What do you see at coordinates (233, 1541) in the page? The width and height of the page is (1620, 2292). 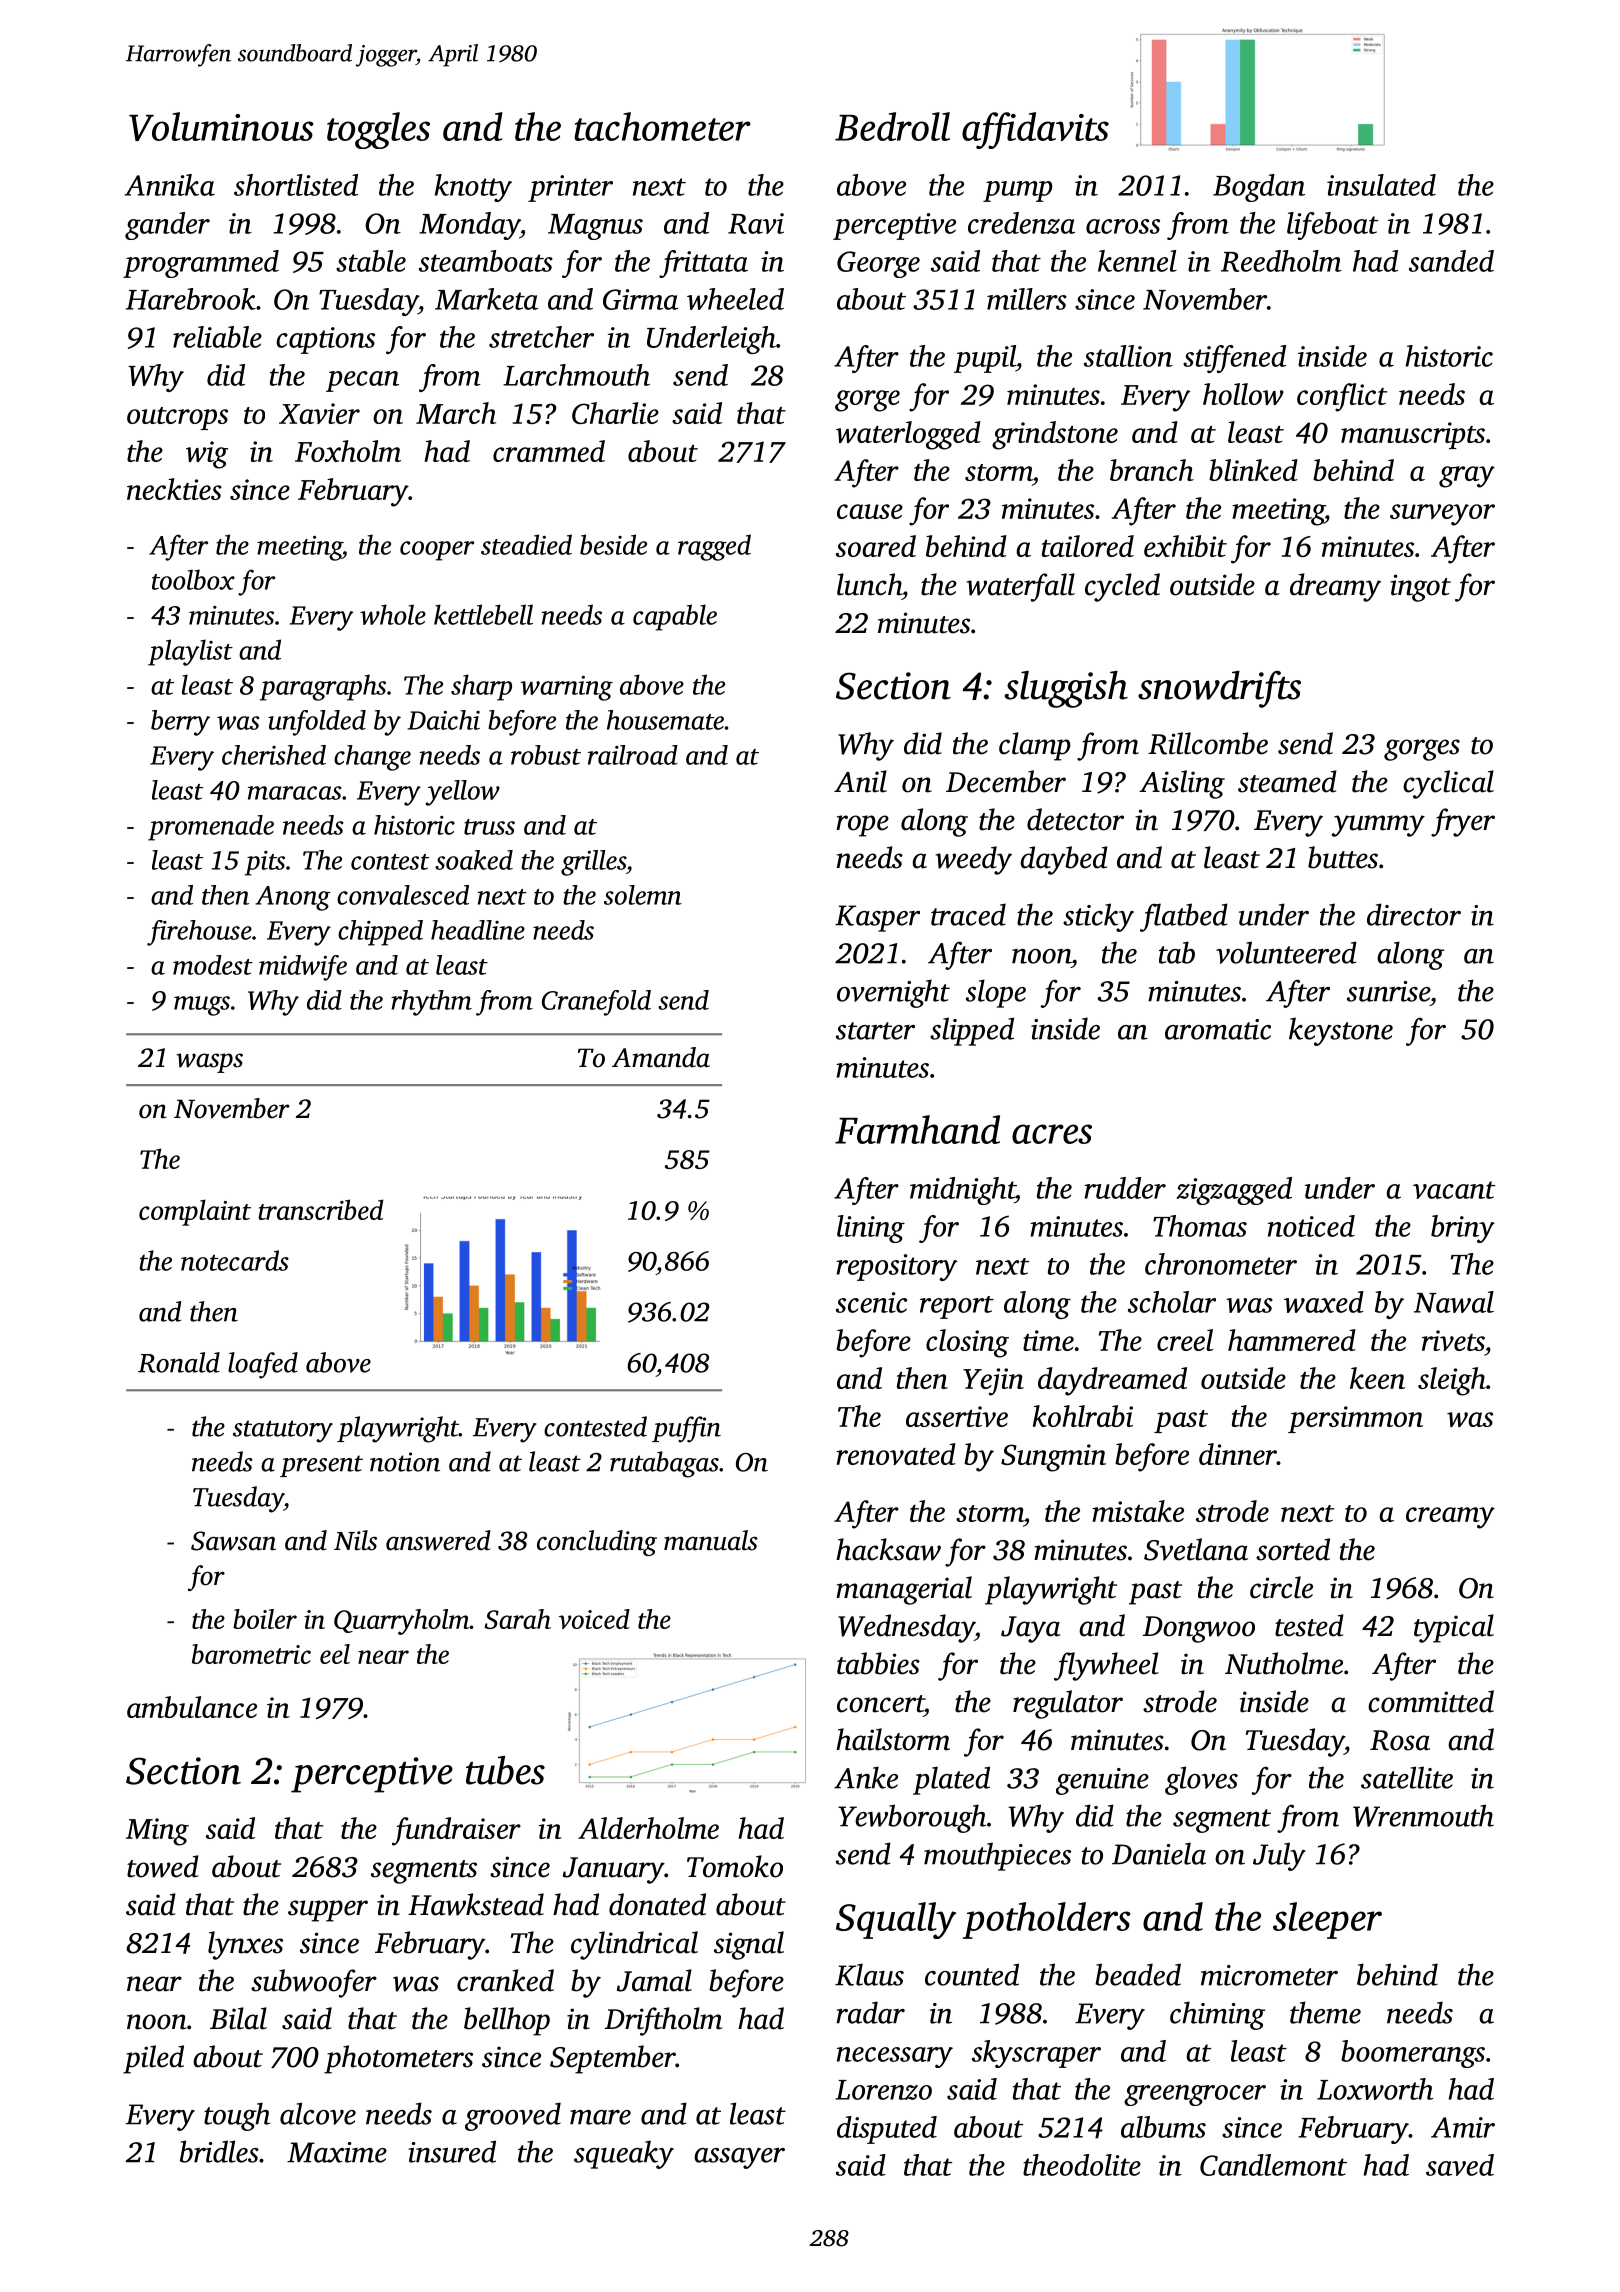 I see `Sawsan` at bounding box center [233, 1541].
